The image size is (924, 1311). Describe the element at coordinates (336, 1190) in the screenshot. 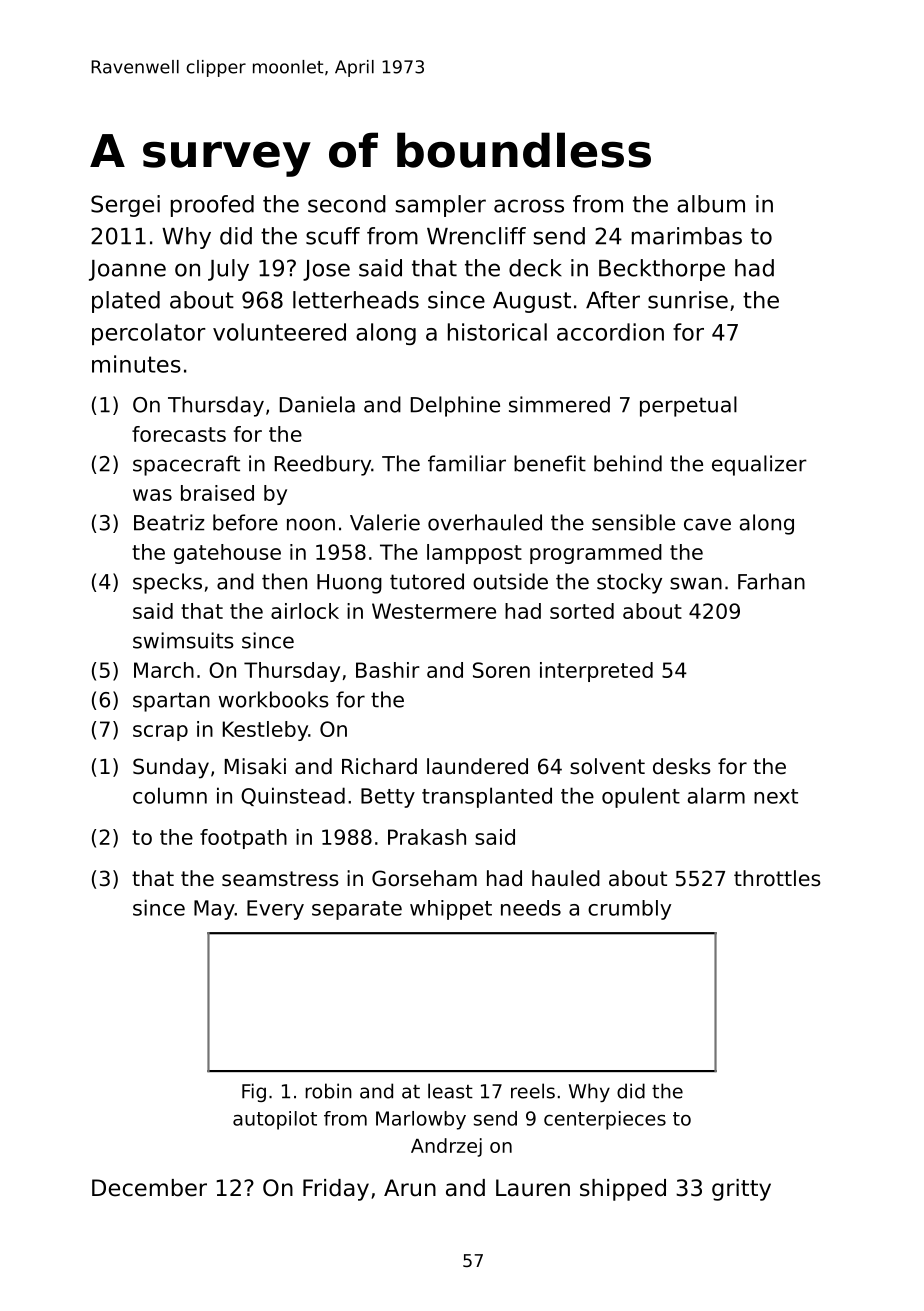

I see `Friday` at that location.
